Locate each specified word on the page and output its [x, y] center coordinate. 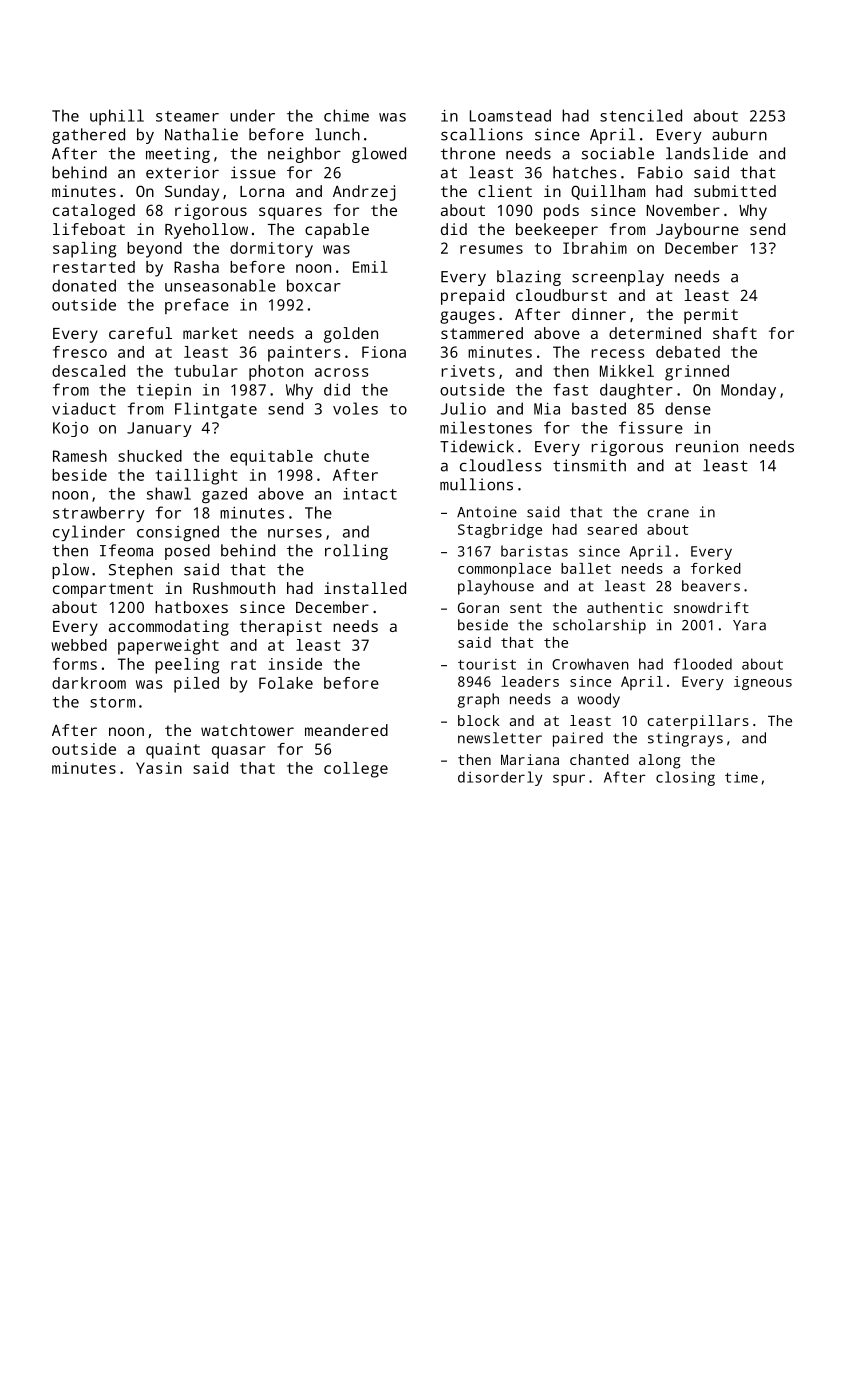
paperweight [168, 647]
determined [655, 333]
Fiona [384, 352]
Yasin [159, 768]
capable [337, 231]
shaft [735, 333]
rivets [468, 371]
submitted [735, 191]
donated [84, 285]
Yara [749, 625]
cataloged [94, 212]
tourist [487, 664]
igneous [763, 683]
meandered [346, 730]
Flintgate [216, 410]
